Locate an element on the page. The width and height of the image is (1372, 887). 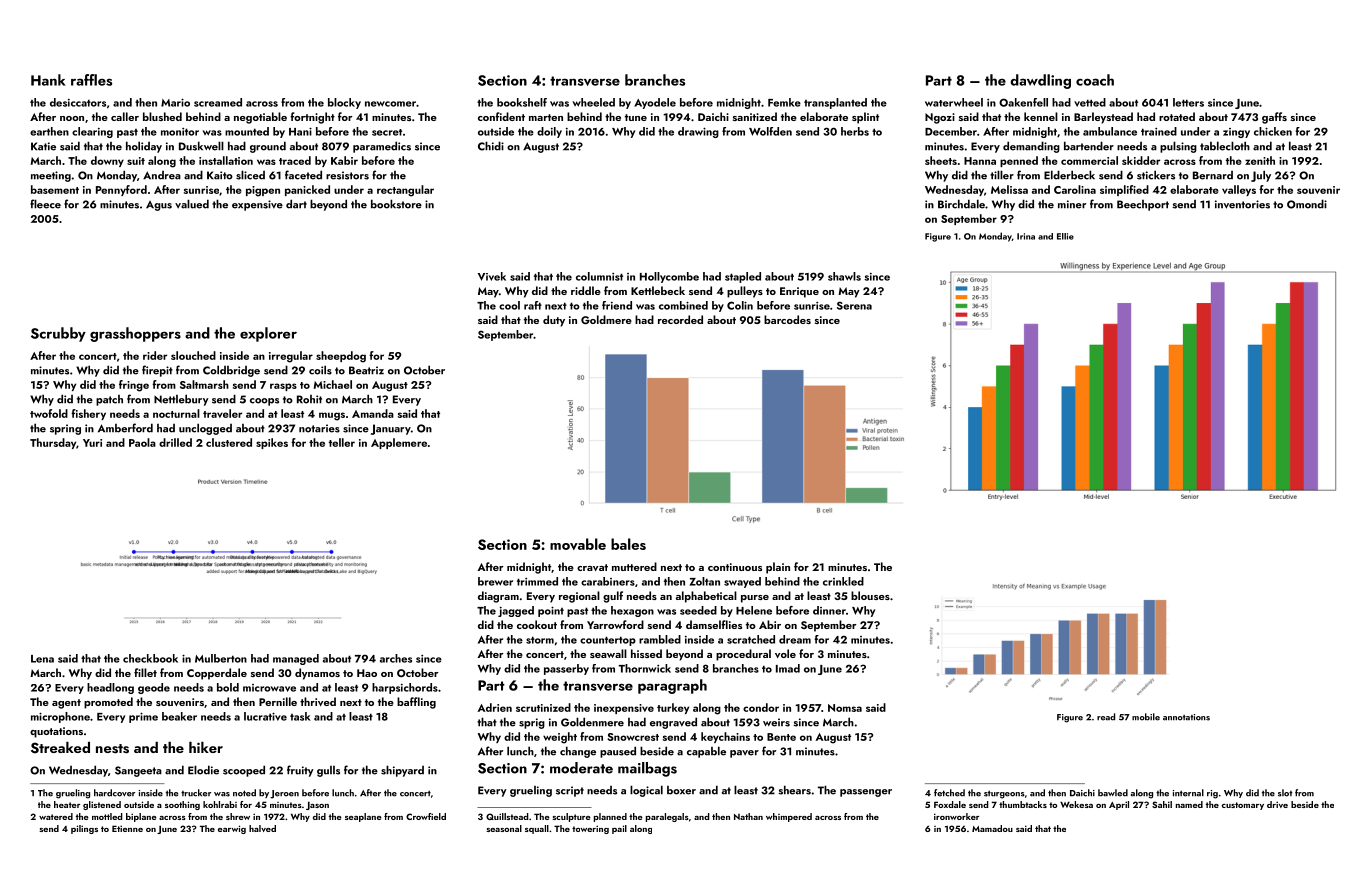
blocky is located at coordinates (344, 103).
